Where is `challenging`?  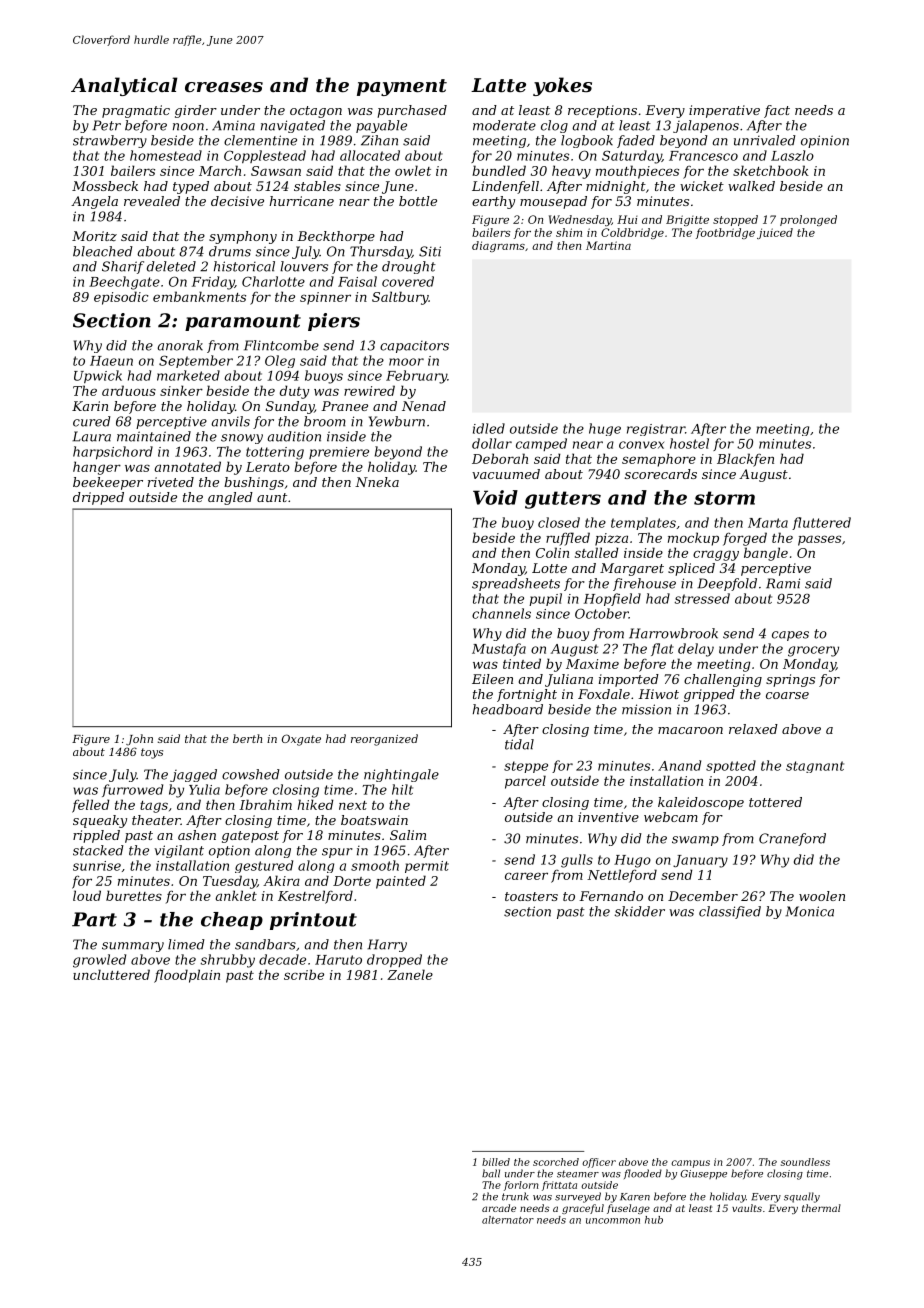
challenging is located at coordinates (723, 680).
